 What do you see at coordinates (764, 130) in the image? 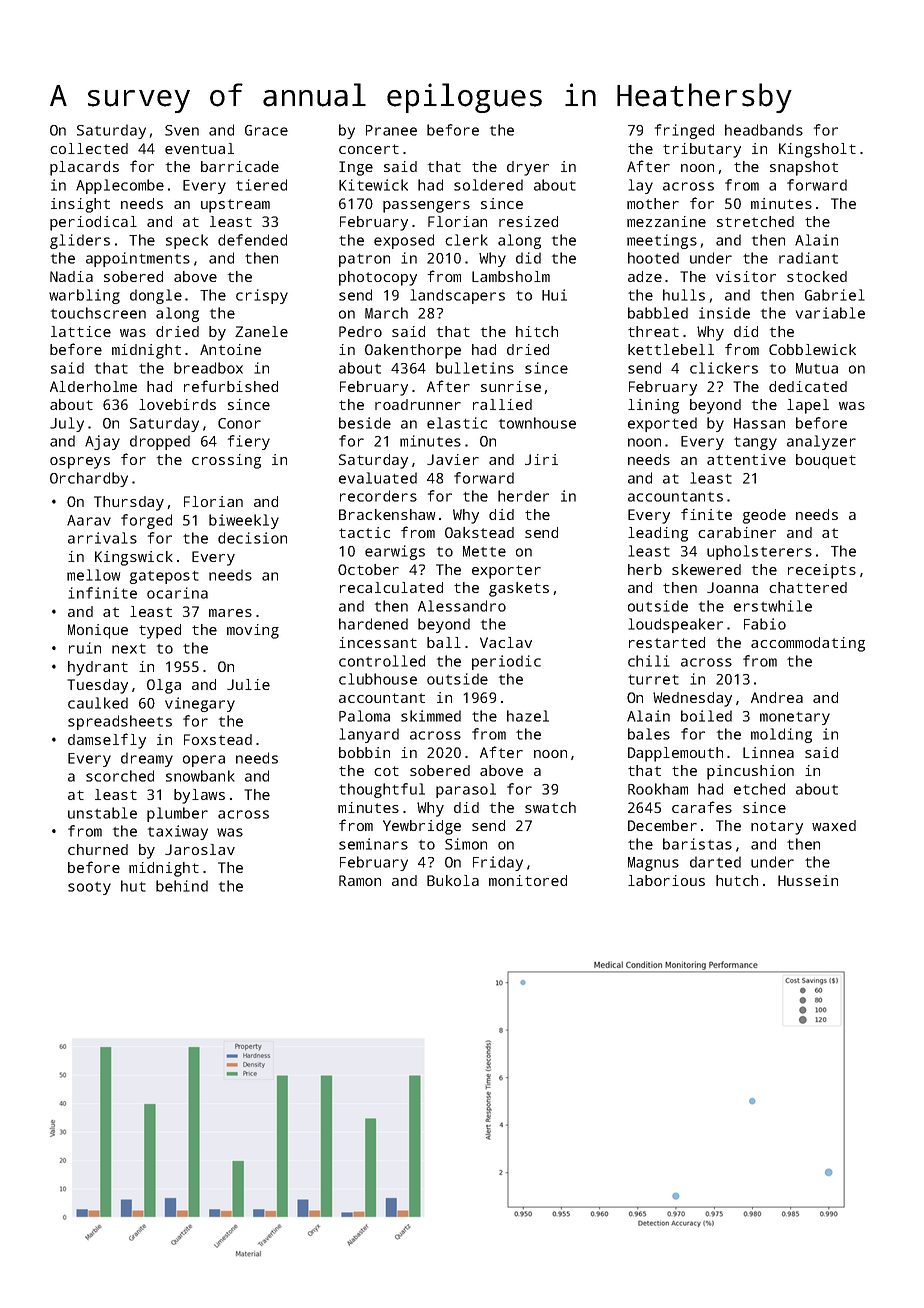
I see `headbands` at bounding box center [764, 130].
